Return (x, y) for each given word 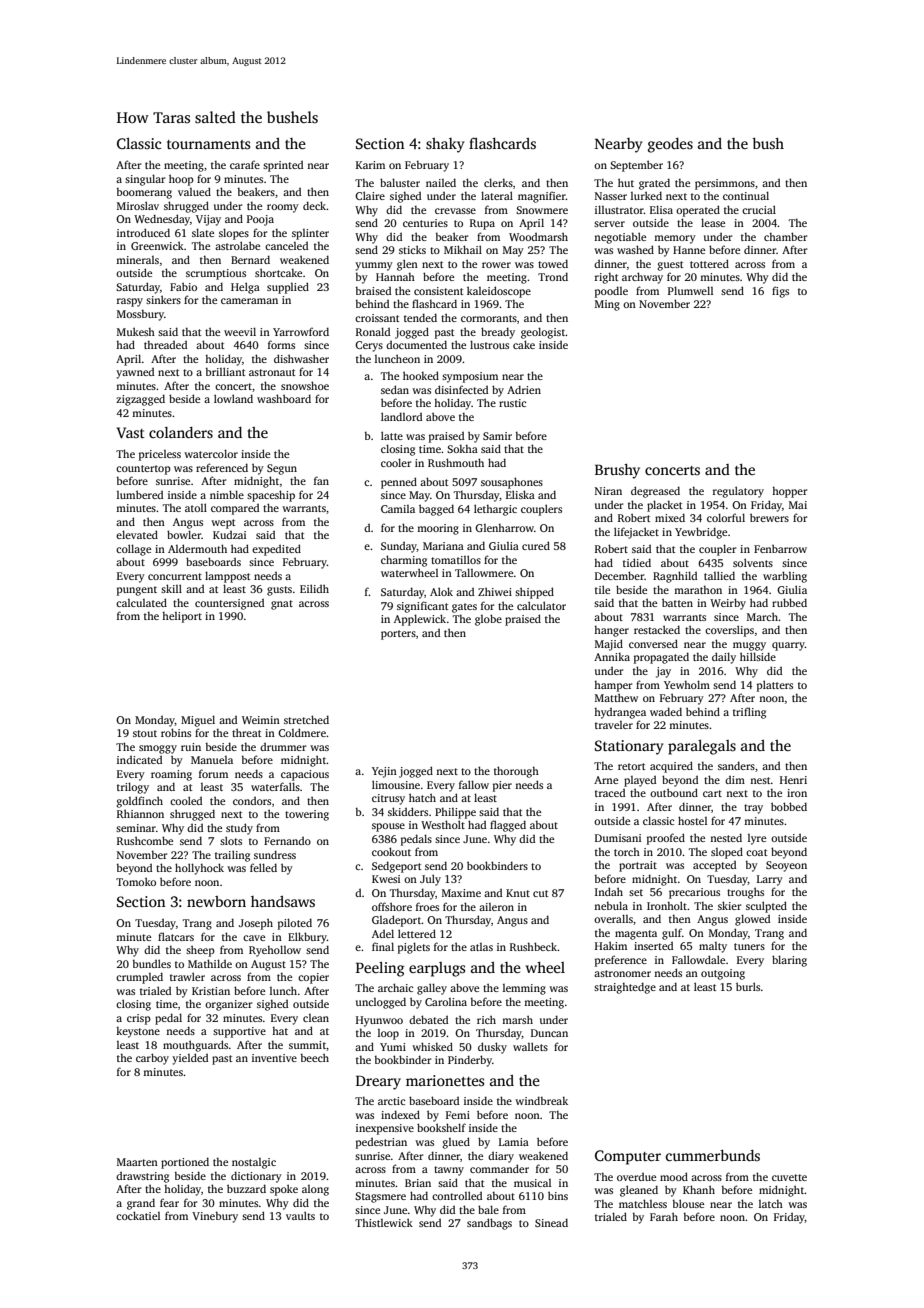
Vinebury (215, 1217)
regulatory (738, 492)
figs (780, 292)
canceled (286, 246)
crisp (139, 1019)
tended (420, 317)
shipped (534, 593)
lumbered (140, 494)
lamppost (227, 577)
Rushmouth (456, 462)
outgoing (723, 974)
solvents (753, 562)
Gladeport (396, 921)
